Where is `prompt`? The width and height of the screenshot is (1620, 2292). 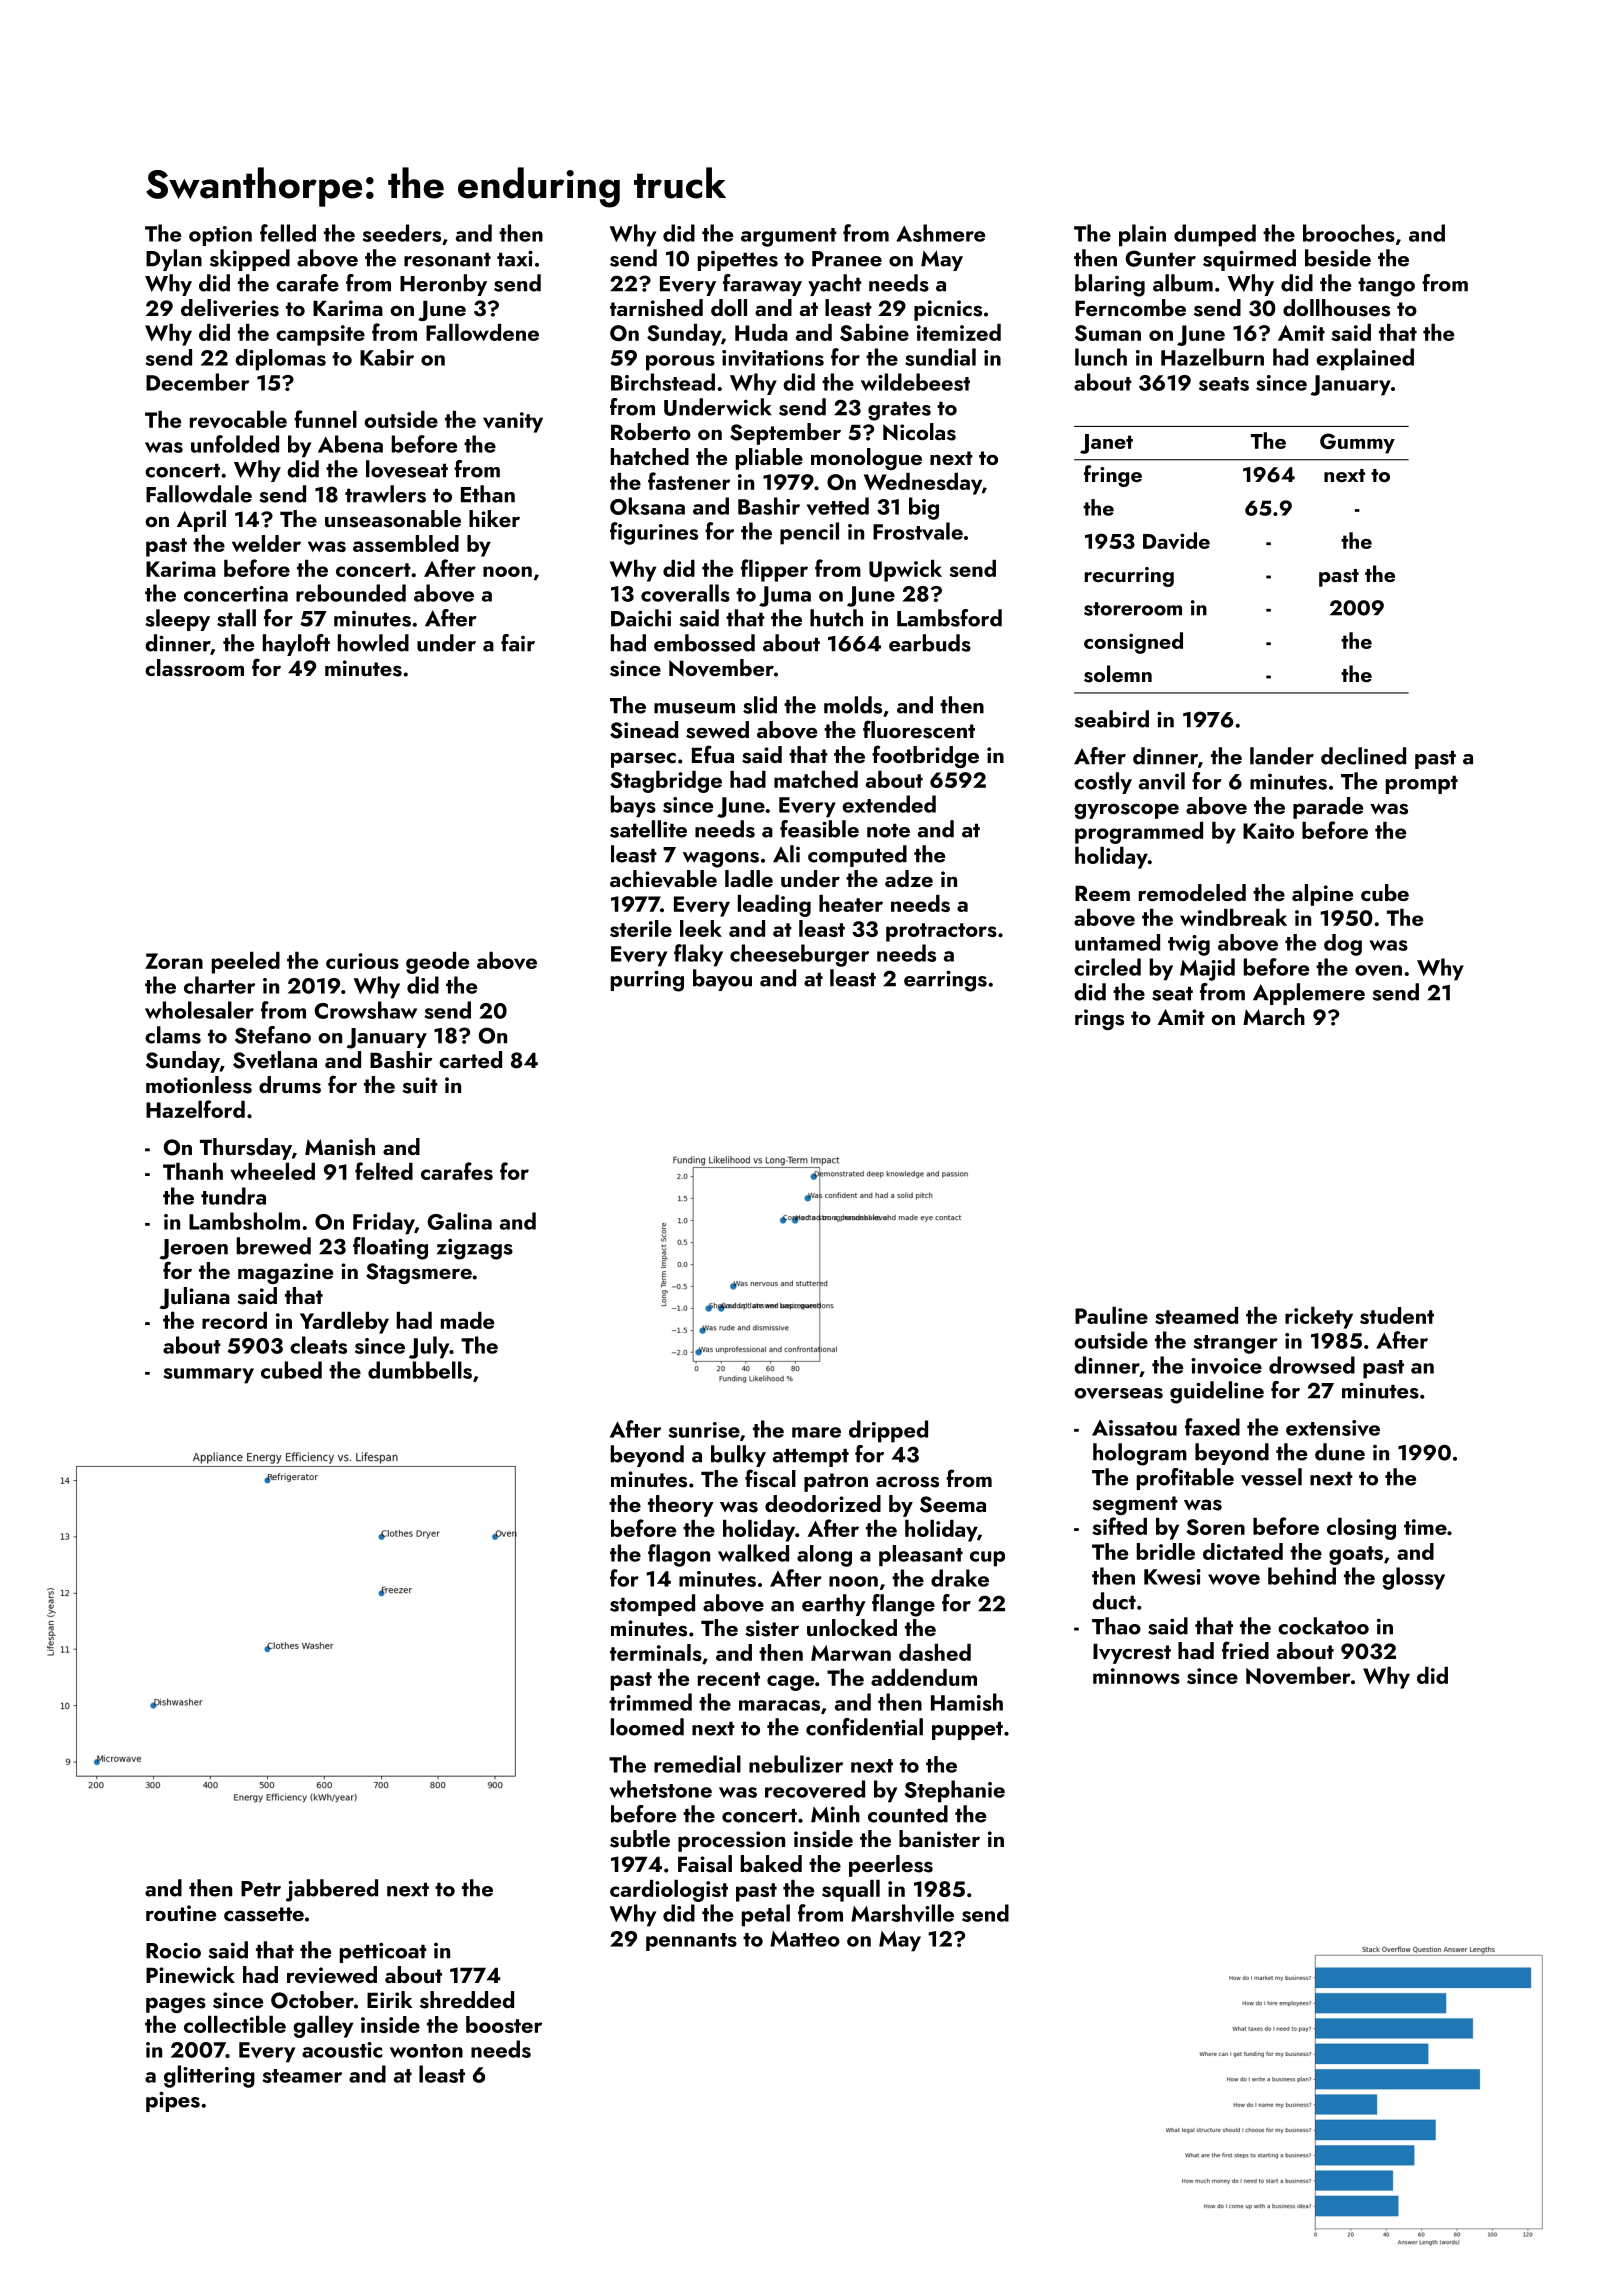 prompt is located at coordinates (1422, 784).
